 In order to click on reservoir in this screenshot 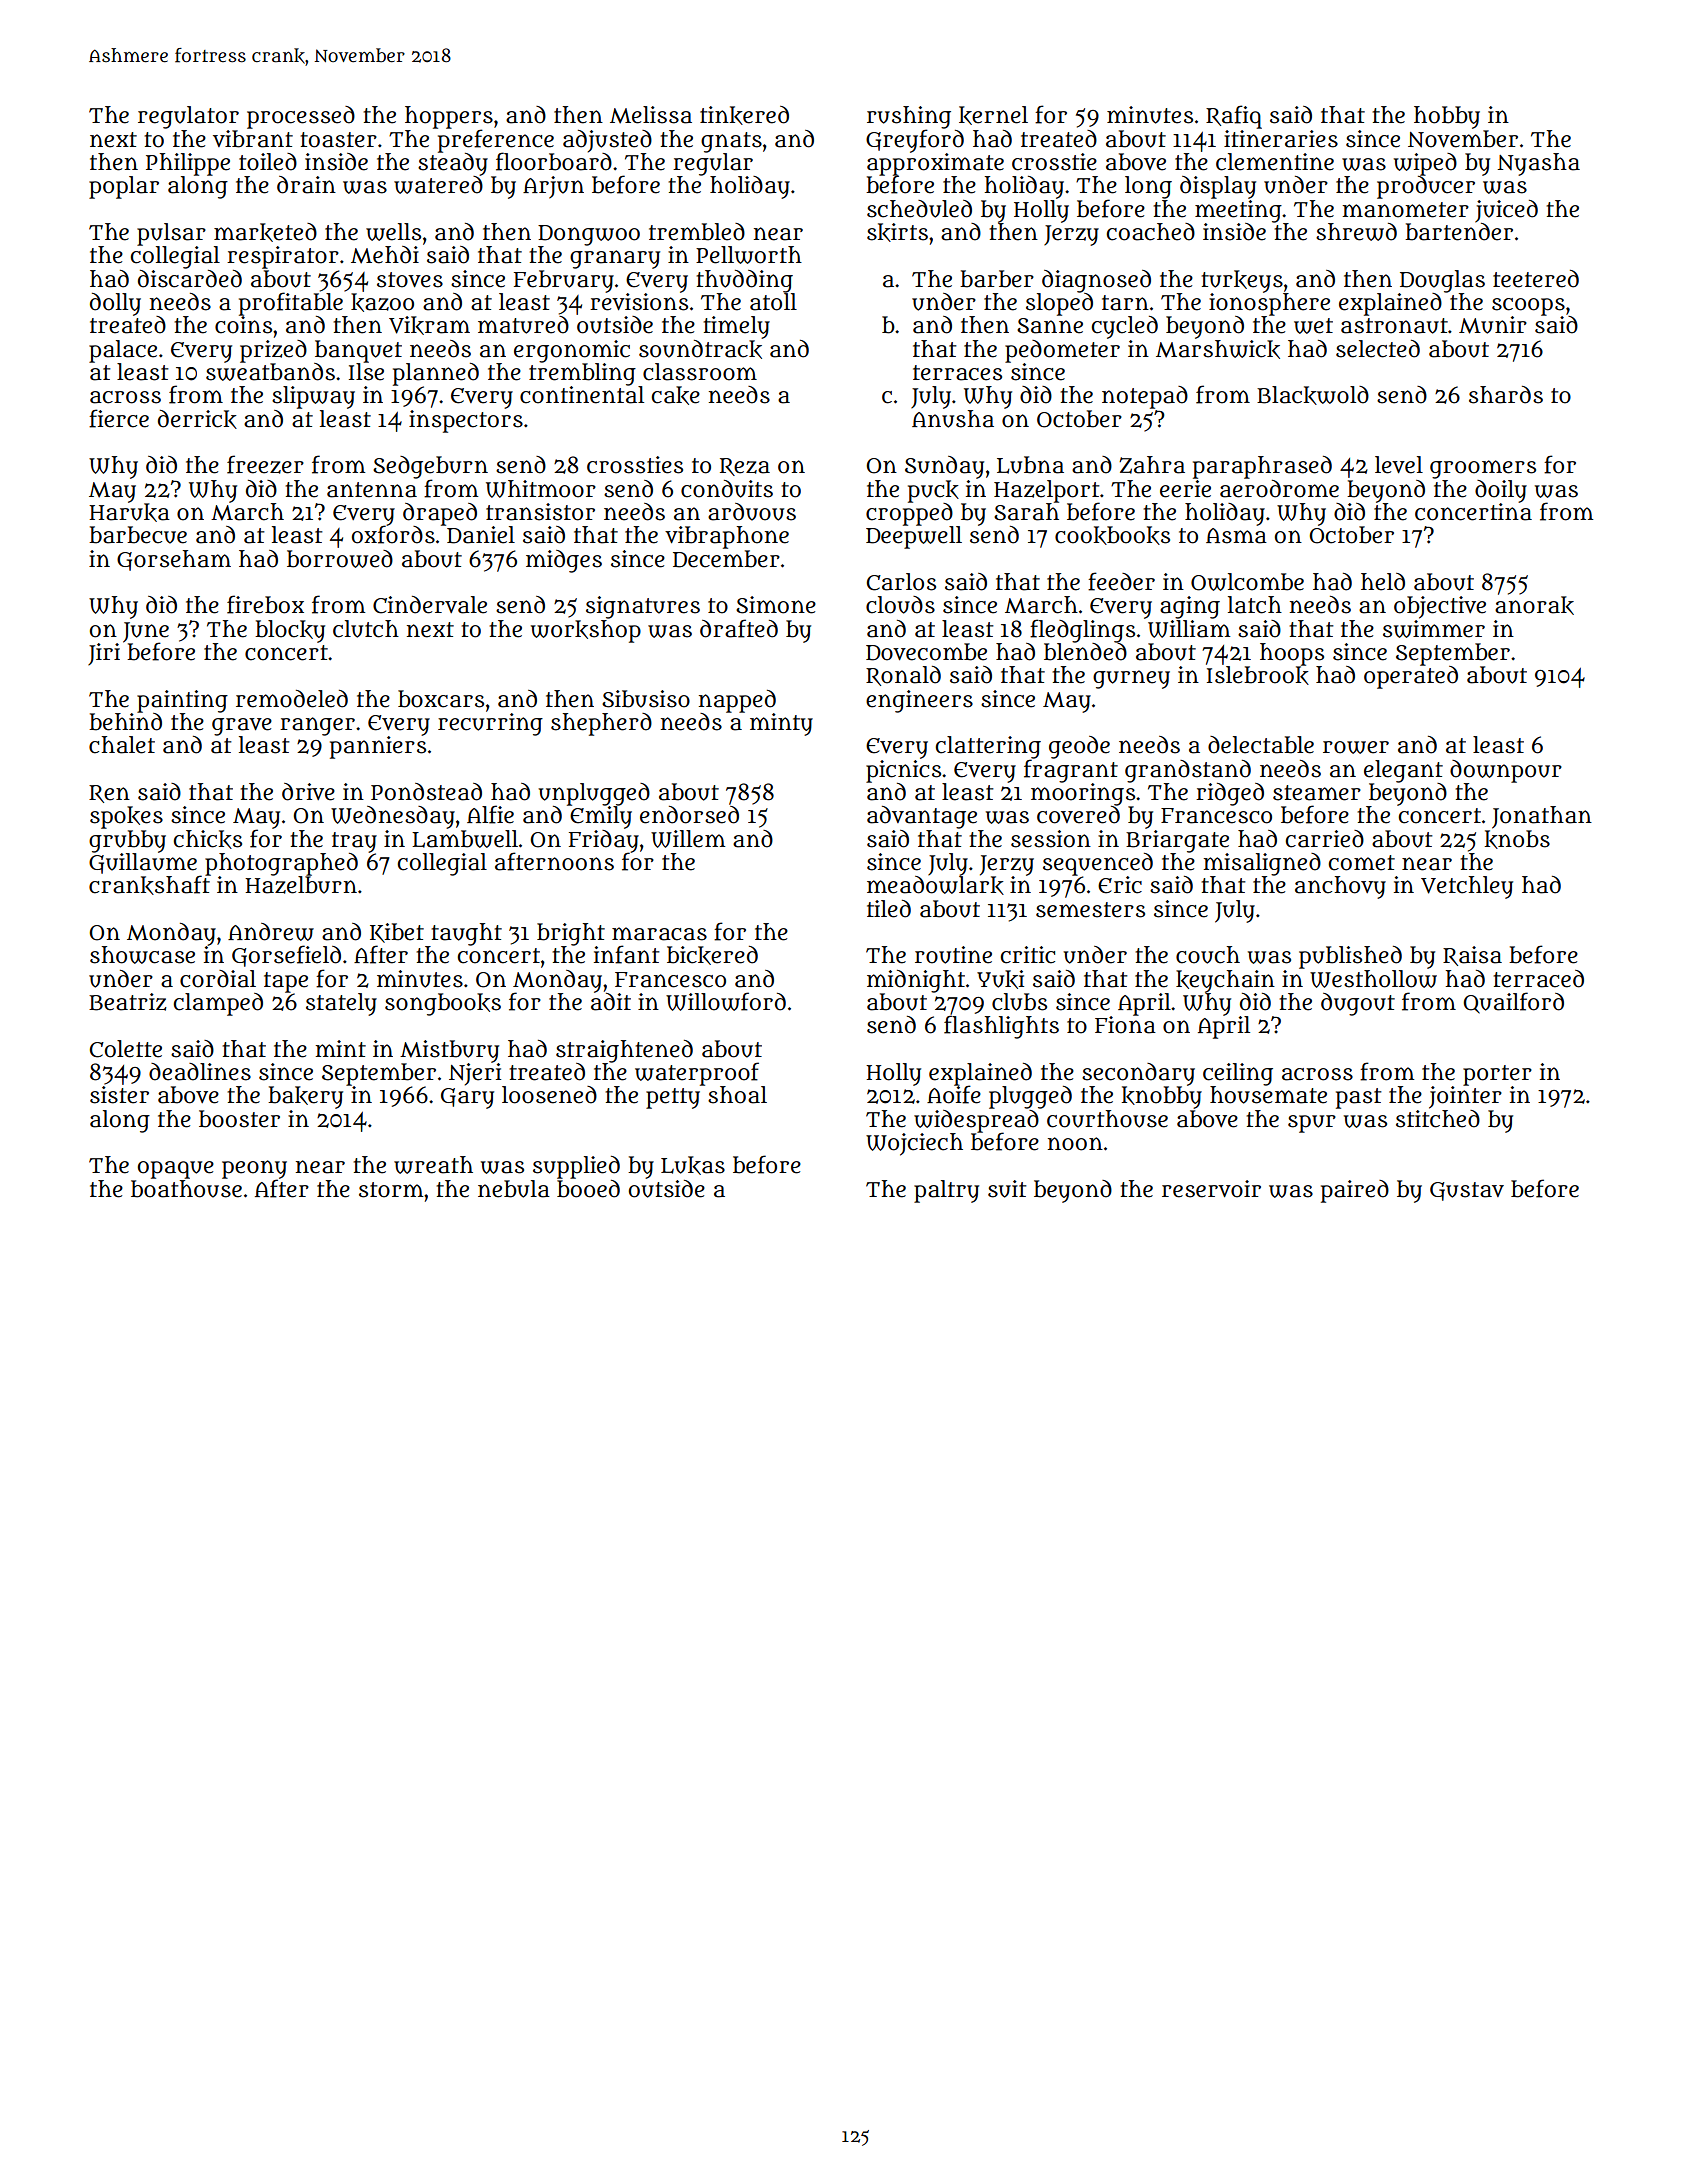, I will do `click(1211, 1189)`.
